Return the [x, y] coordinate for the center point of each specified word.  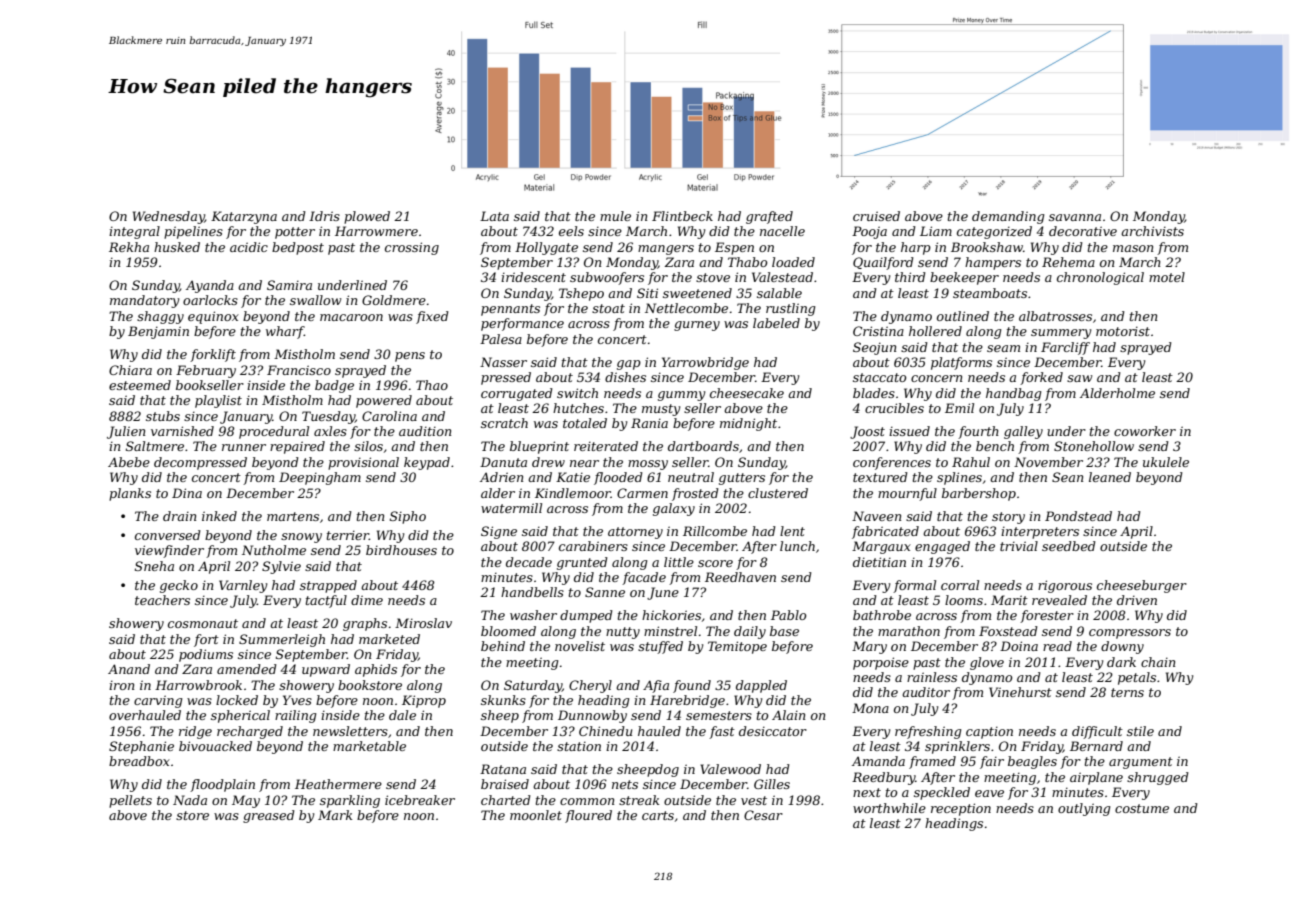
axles [330, 431]
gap [629, 365]
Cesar [763, 815]
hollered [935, 331]
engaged [942, 547]
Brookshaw [987, 247]
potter [295, 233]
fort [206, 640]
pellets [130, 801]
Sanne [605, 592]
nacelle [782, 231]
